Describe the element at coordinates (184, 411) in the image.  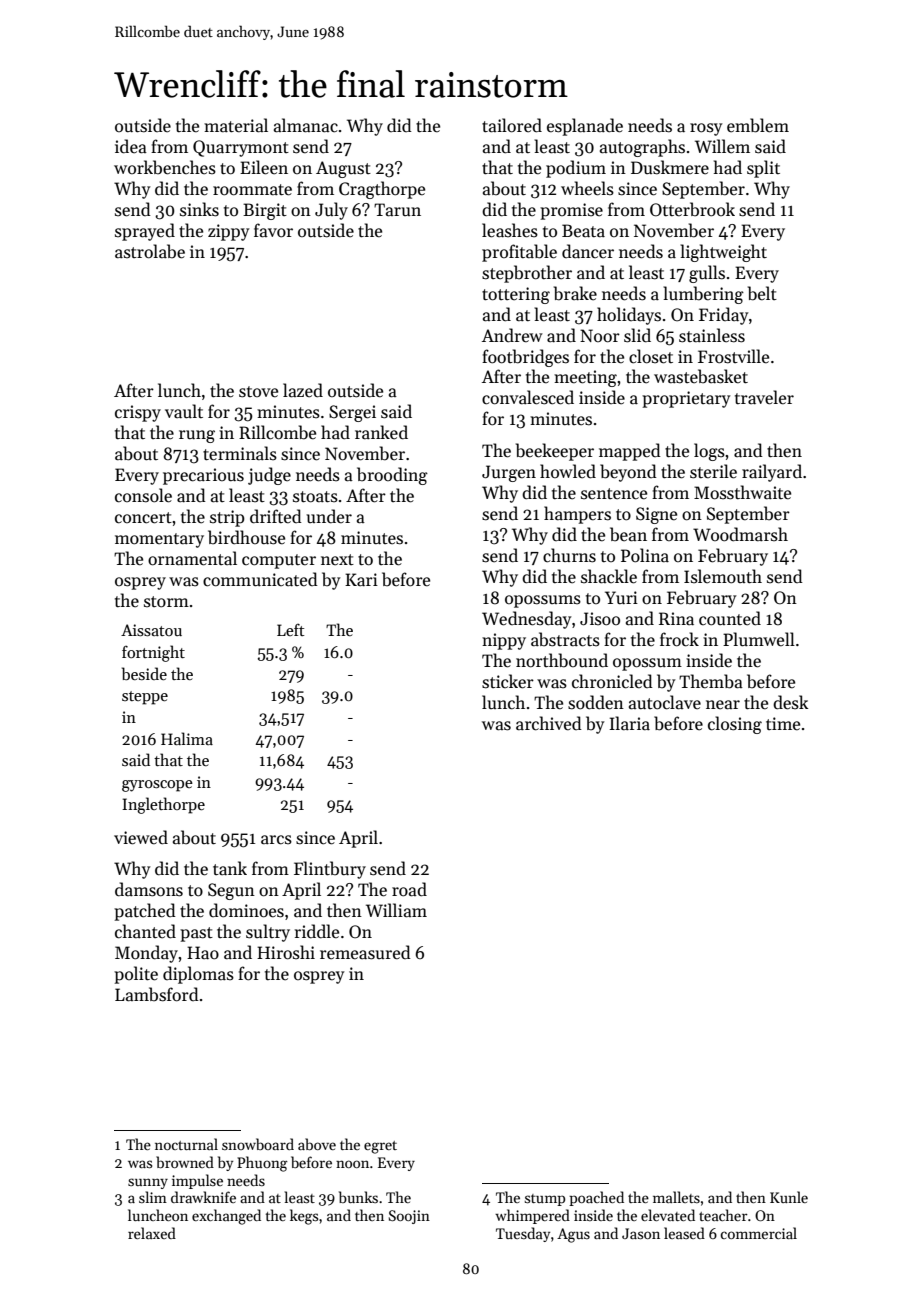
I see `vault` at that location.
